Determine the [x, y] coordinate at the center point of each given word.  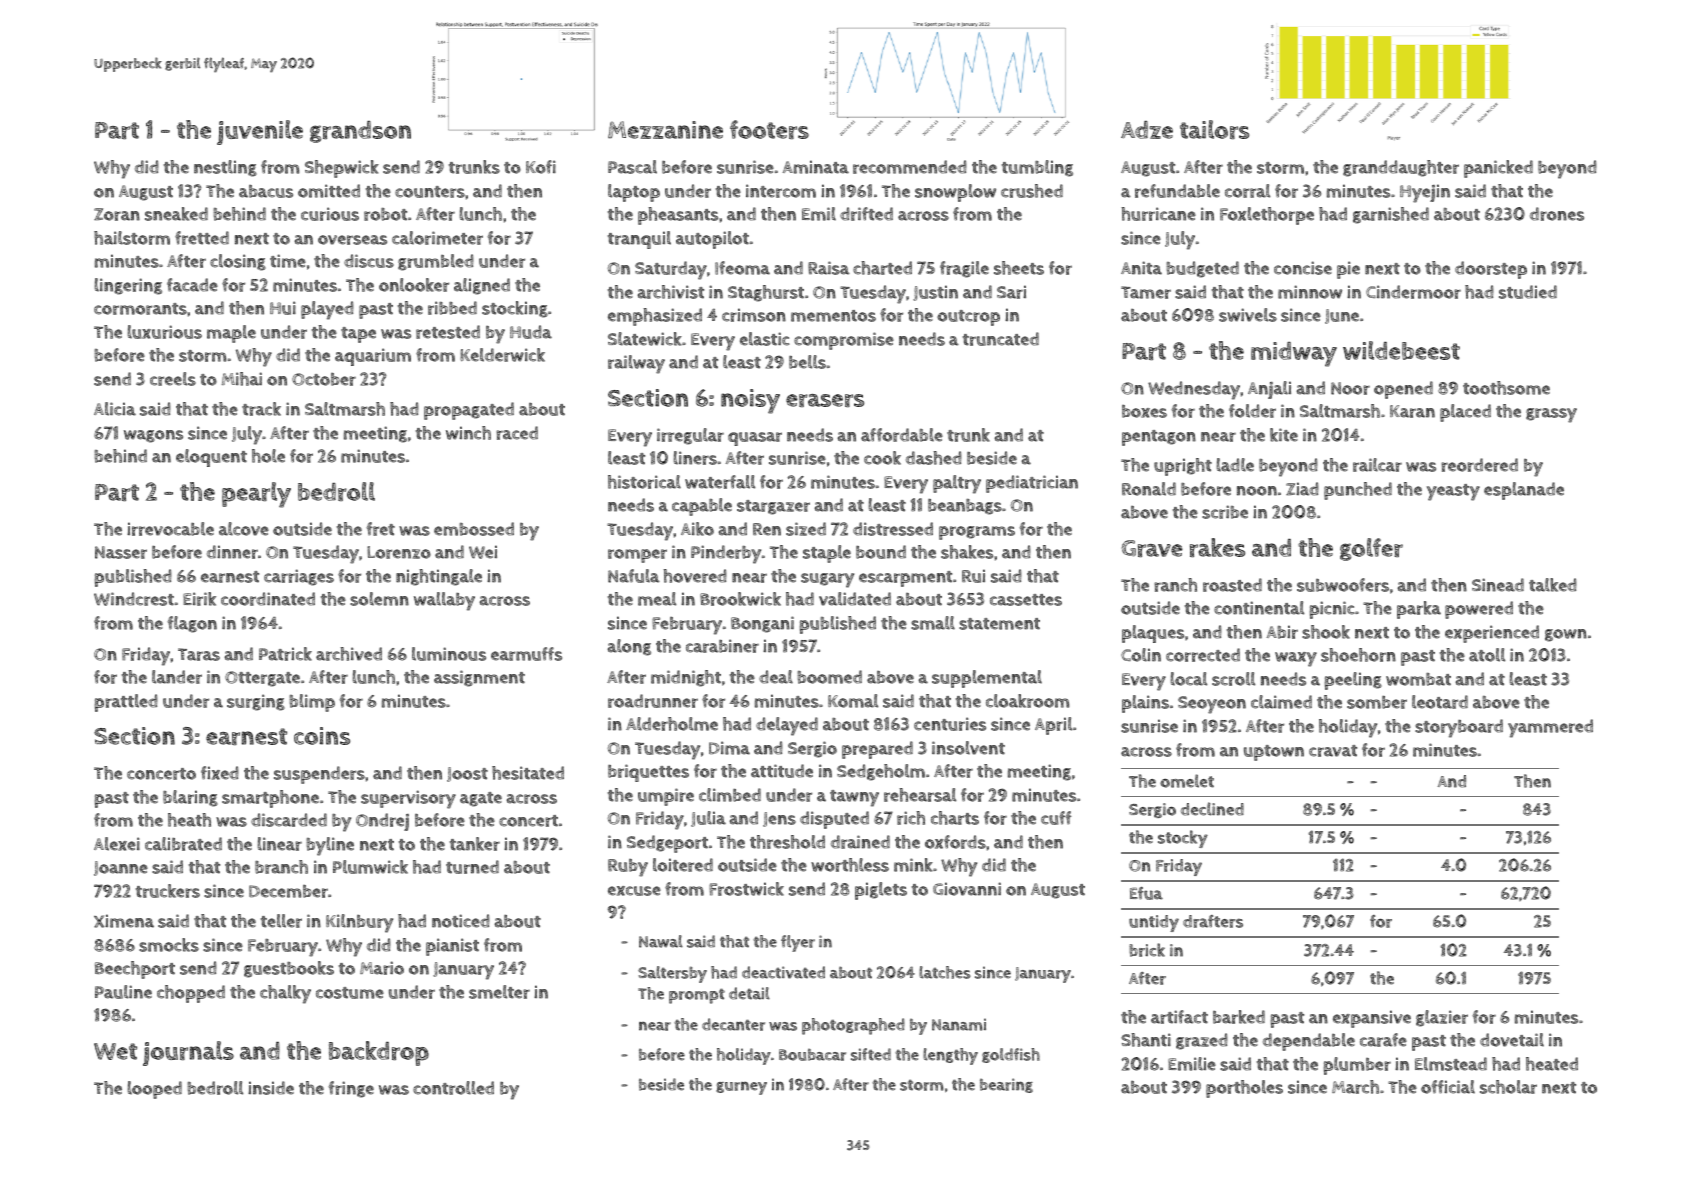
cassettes [1026, 600]
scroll [1233, 679]
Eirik [199, 599]
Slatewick [645, 339]
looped [155, 1090]
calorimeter [437, 238]
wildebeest [1401, 350]
